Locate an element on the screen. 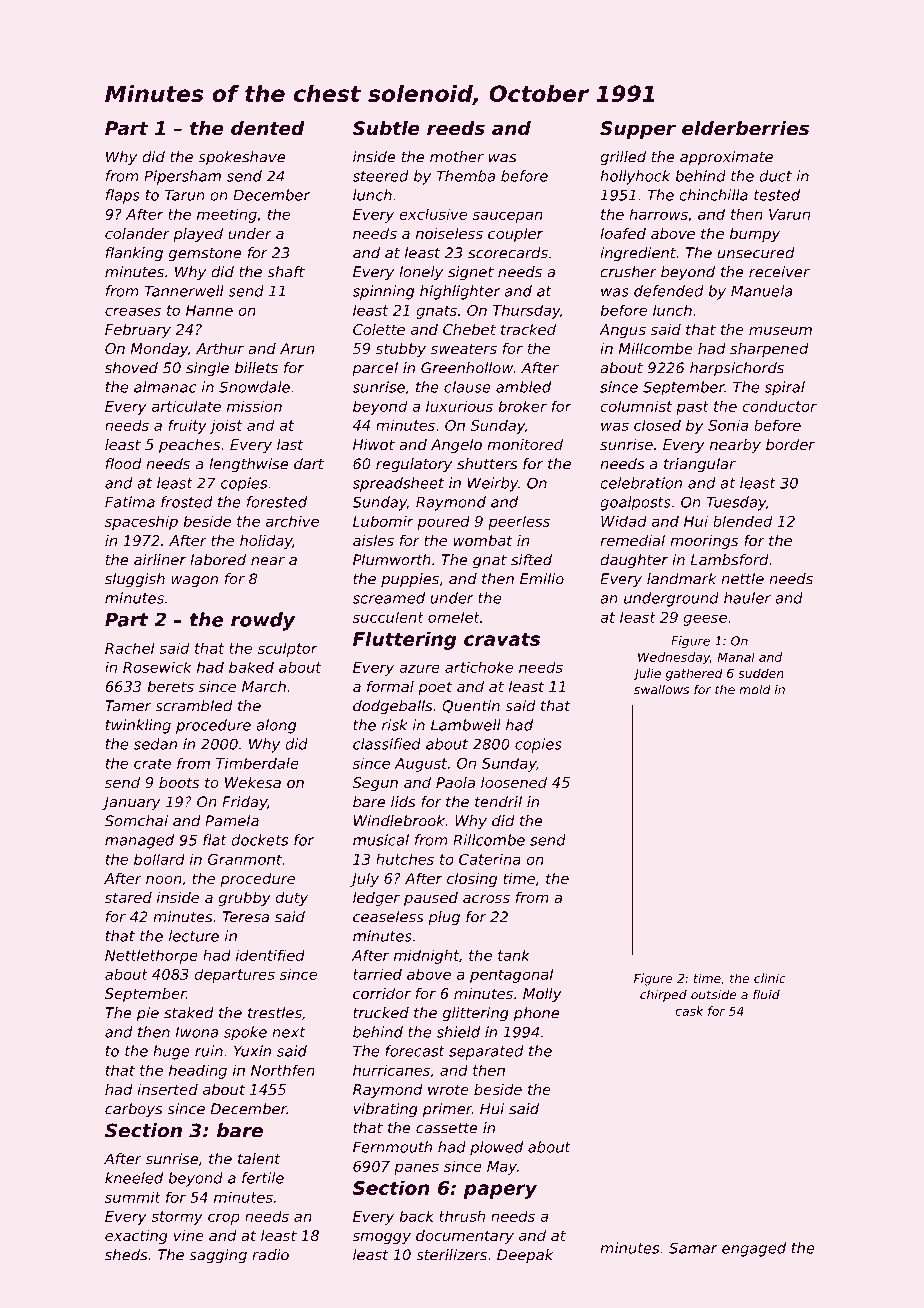 This screenshot has width=924, height=1308. cask is located at coordinates (689, 1011).
